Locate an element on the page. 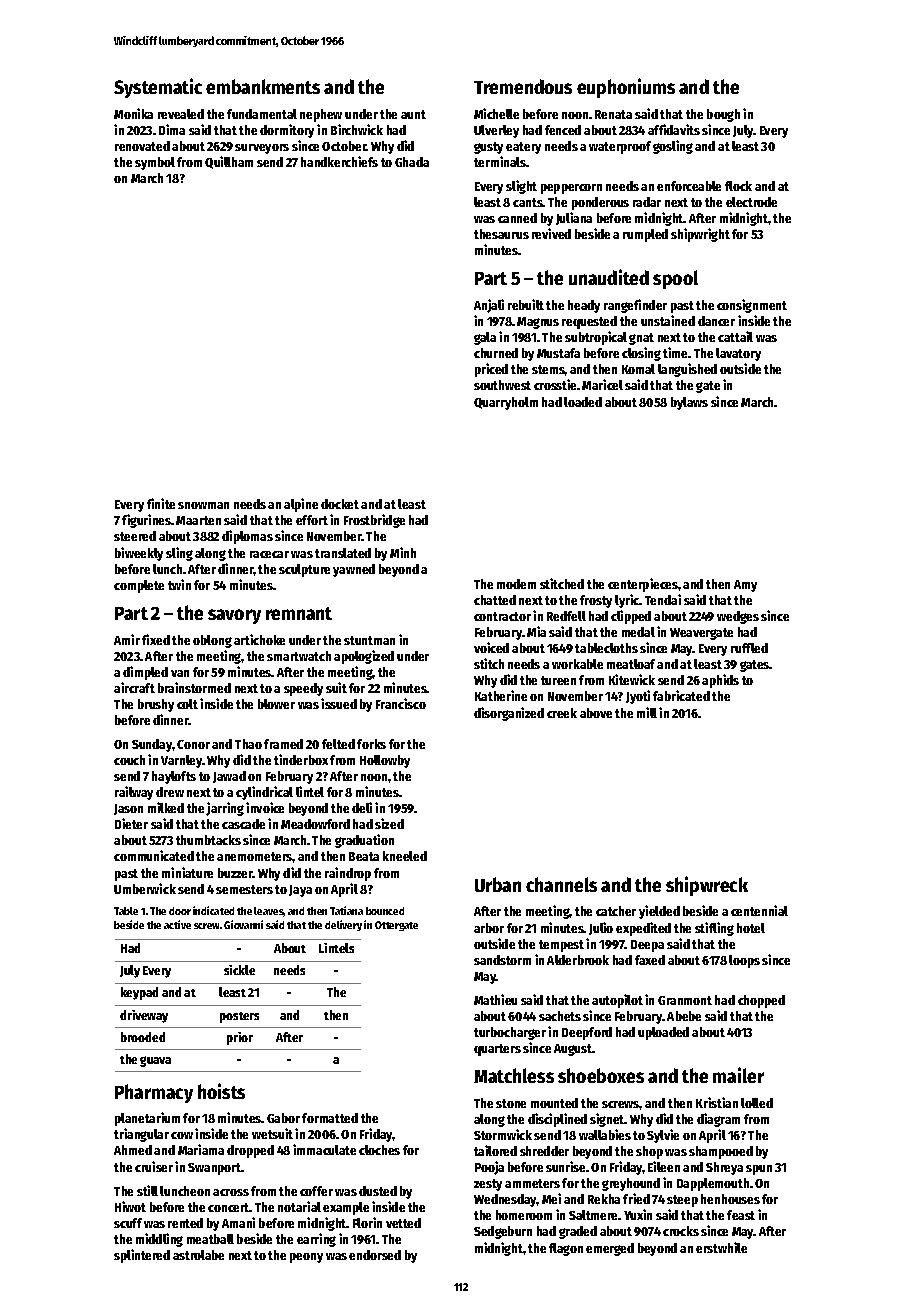  finite is located at coordinates (161, 503).
